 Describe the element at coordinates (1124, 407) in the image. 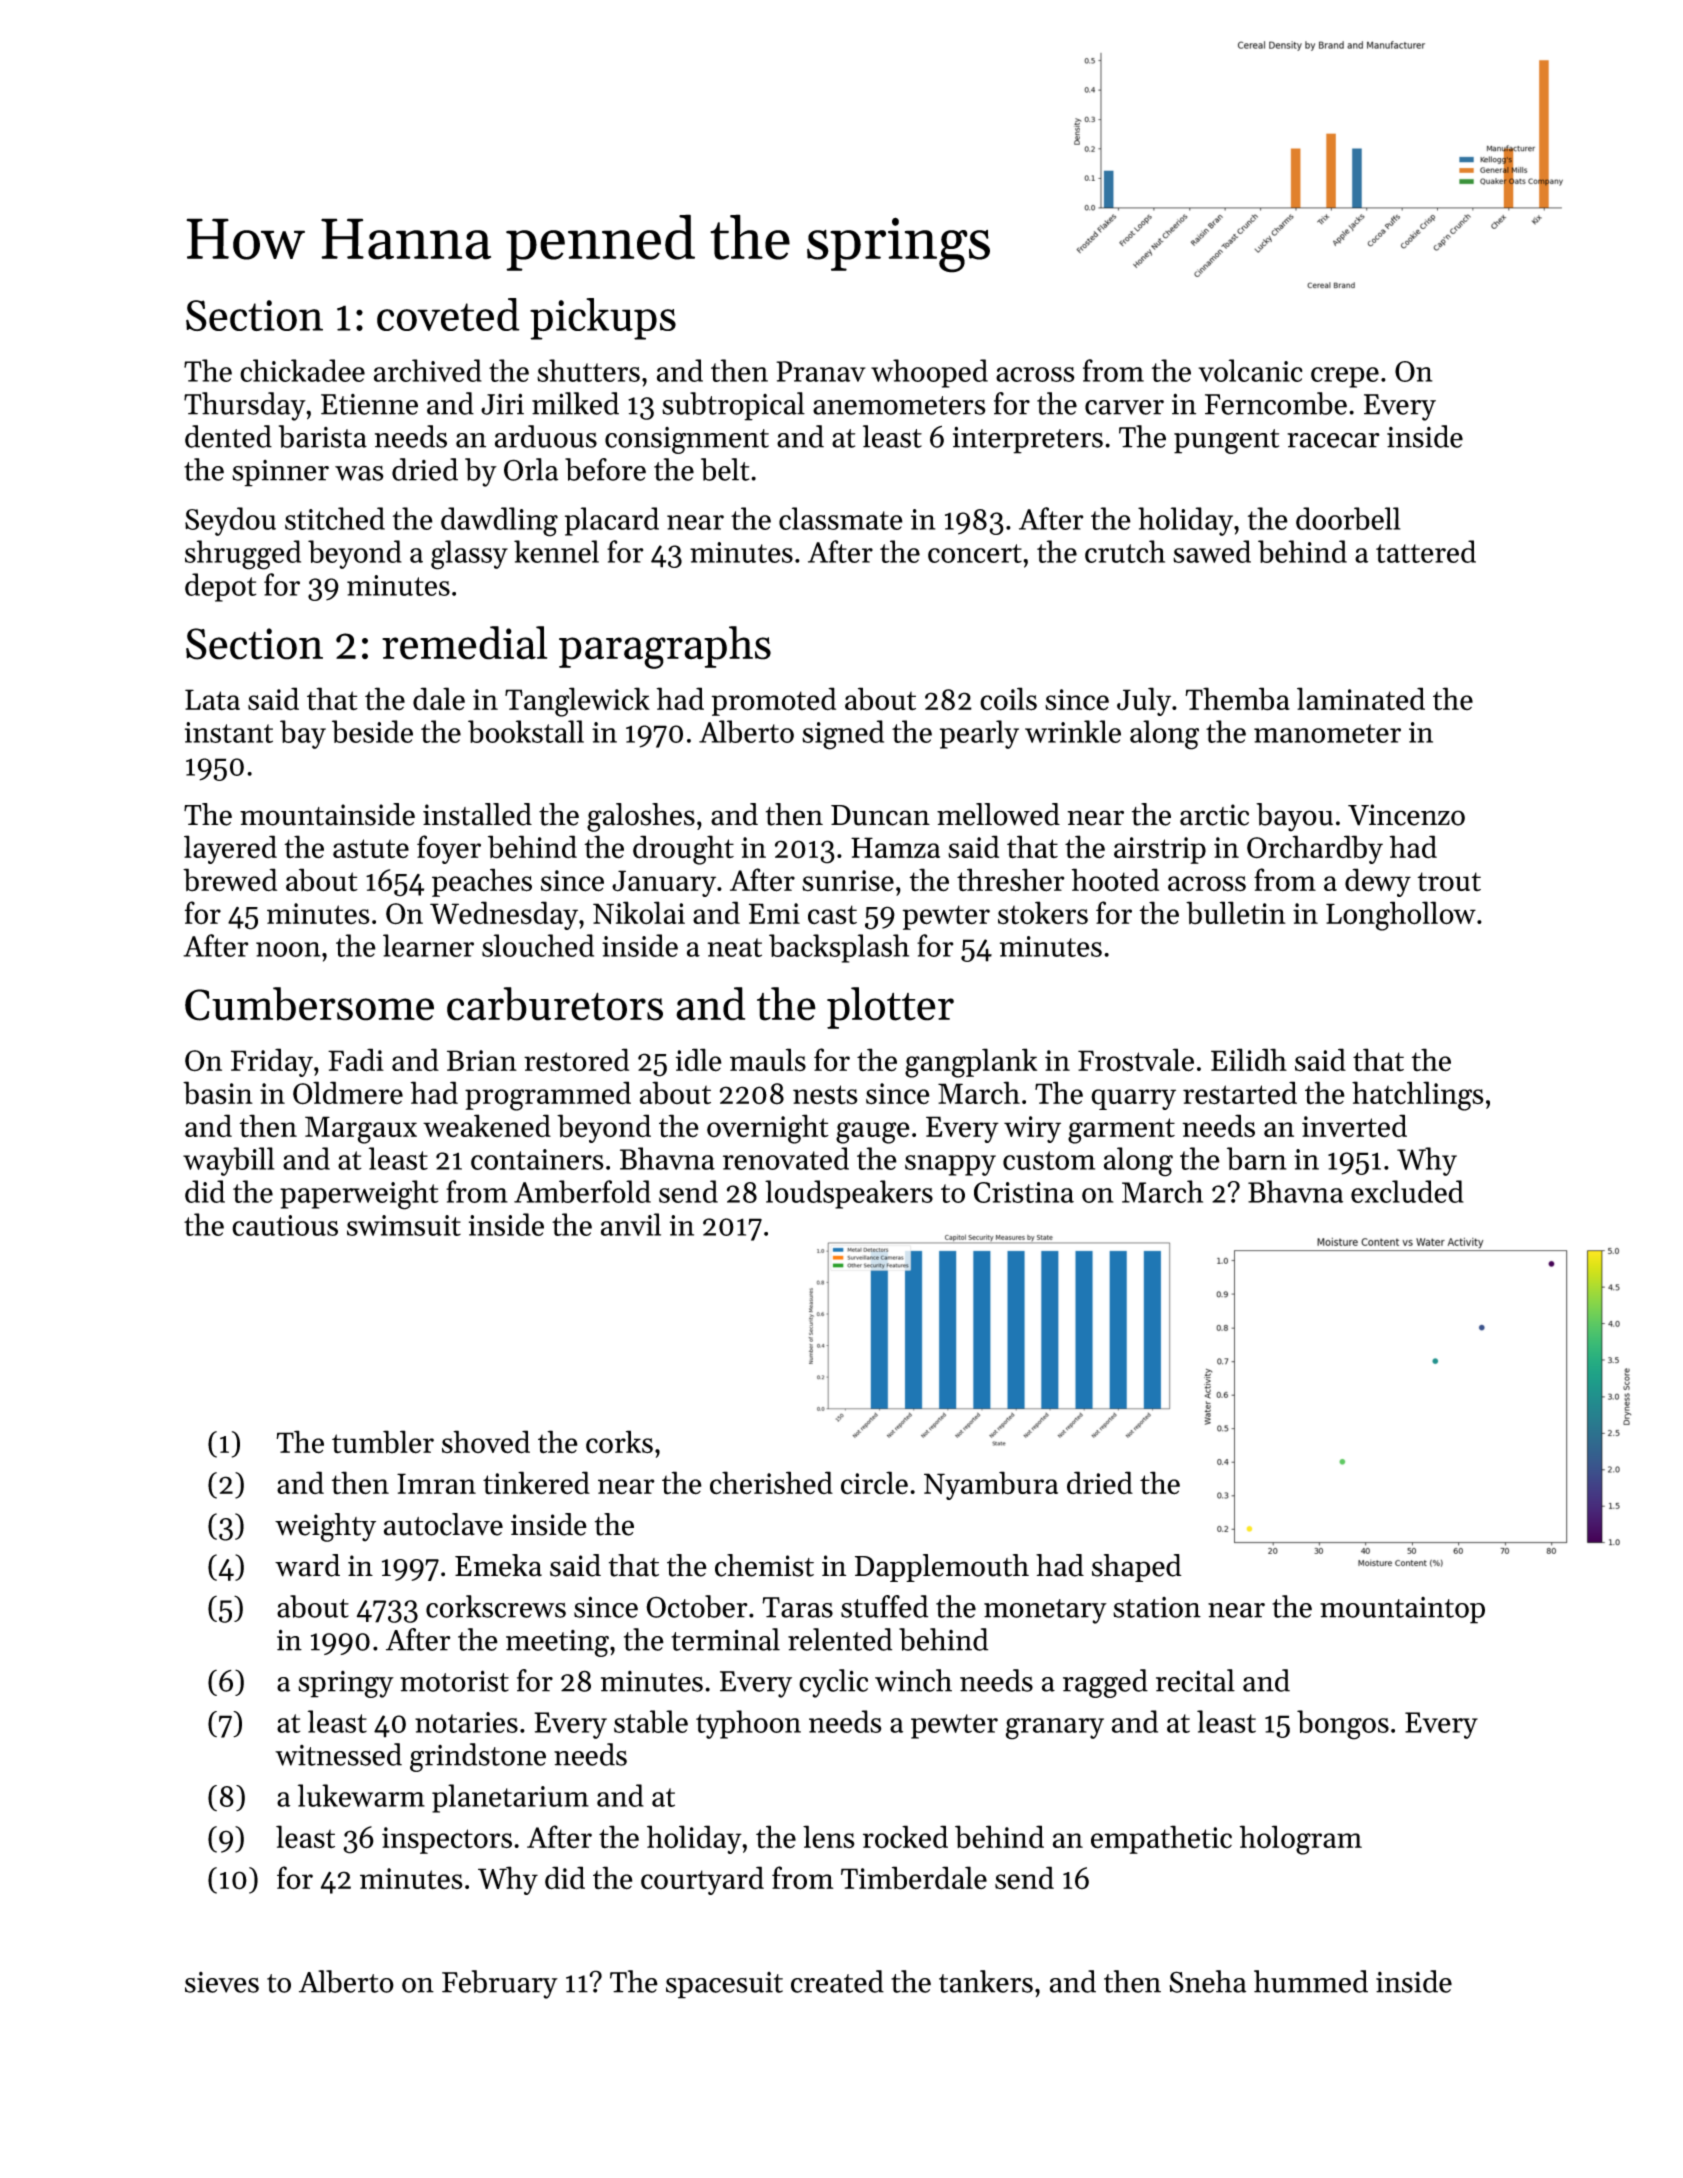

I see `carver` at that location.
